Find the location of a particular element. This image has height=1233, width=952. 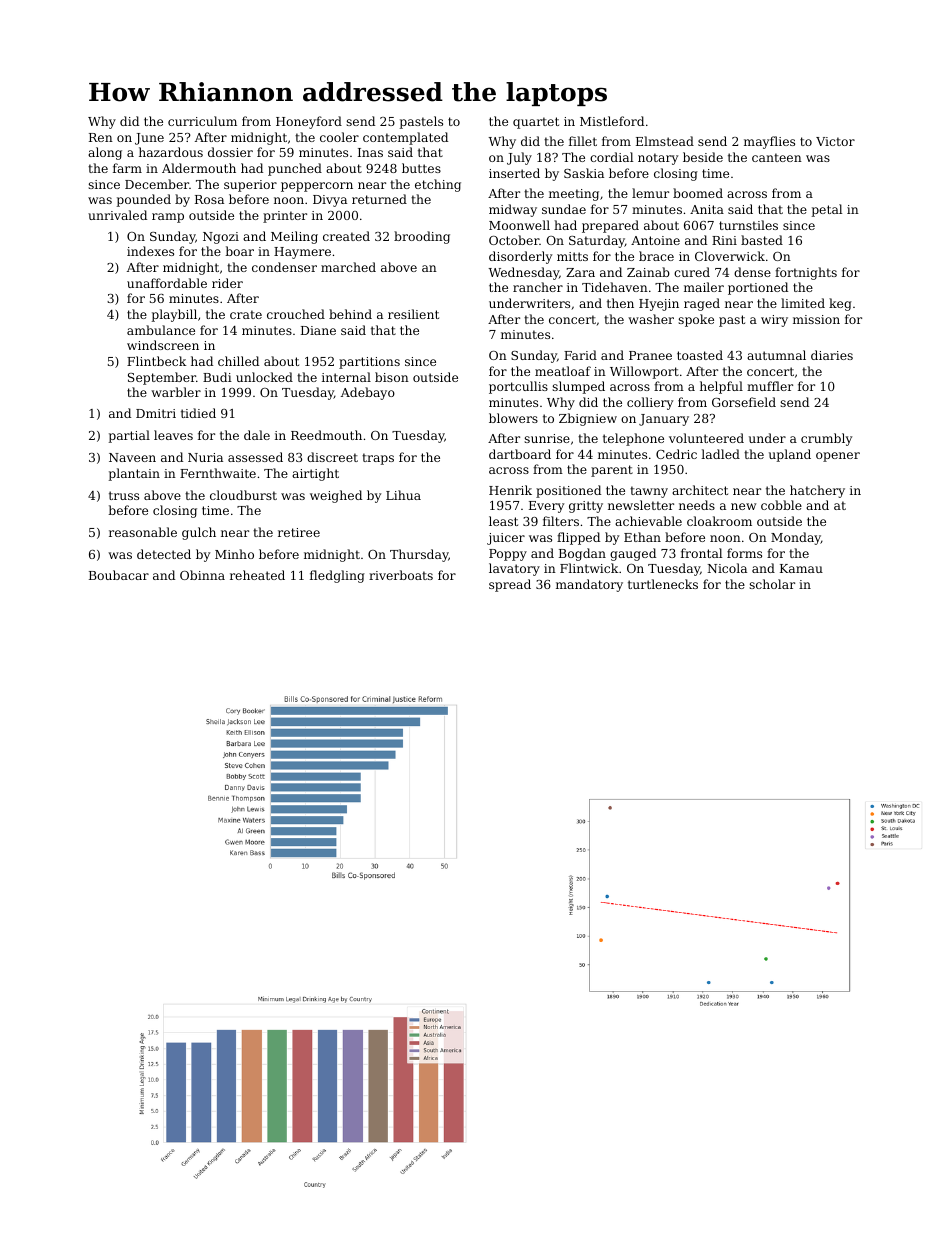

detected is located at coordinates (164, 554).
